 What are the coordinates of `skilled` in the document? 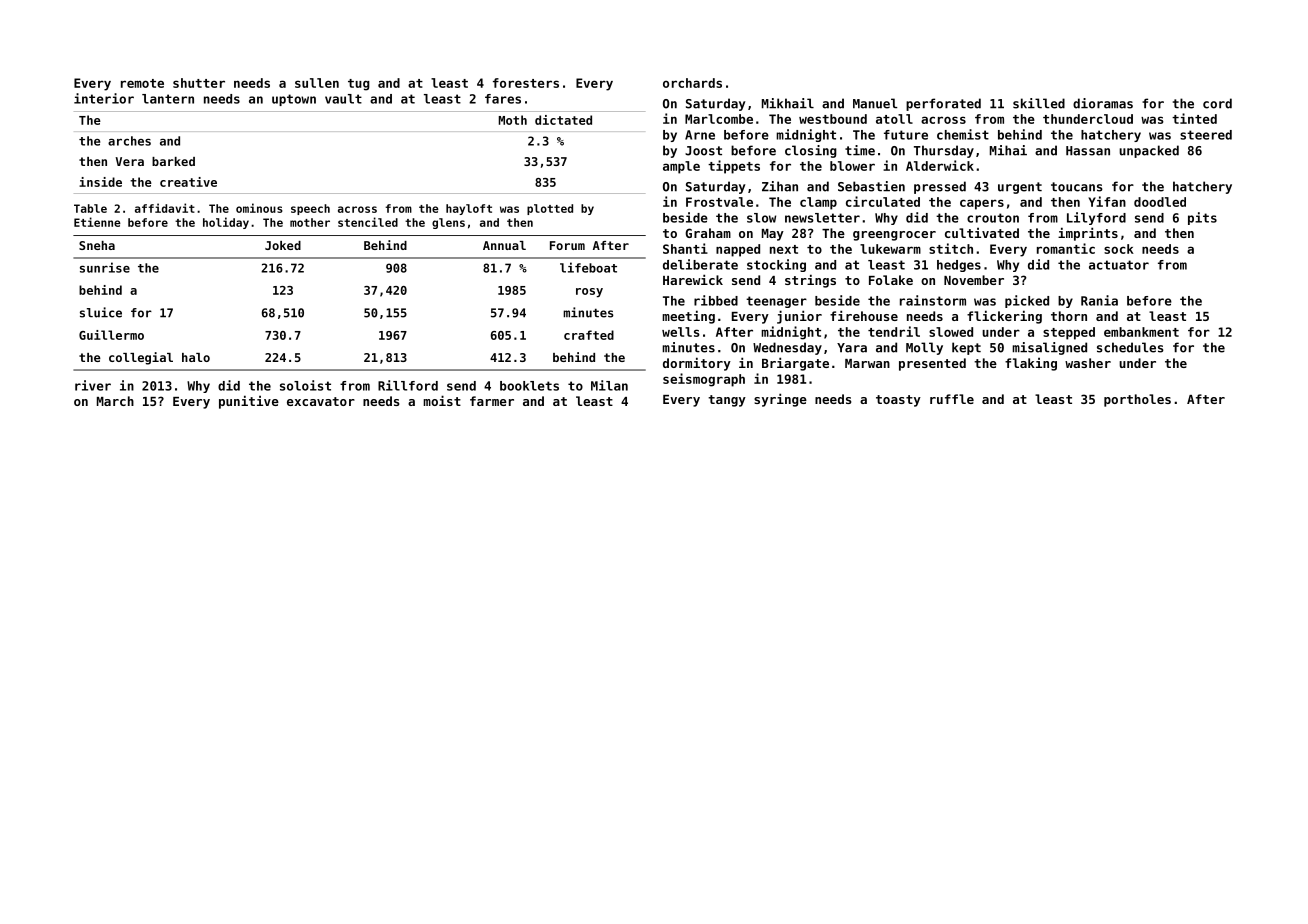 It's located at (1039, 103).
